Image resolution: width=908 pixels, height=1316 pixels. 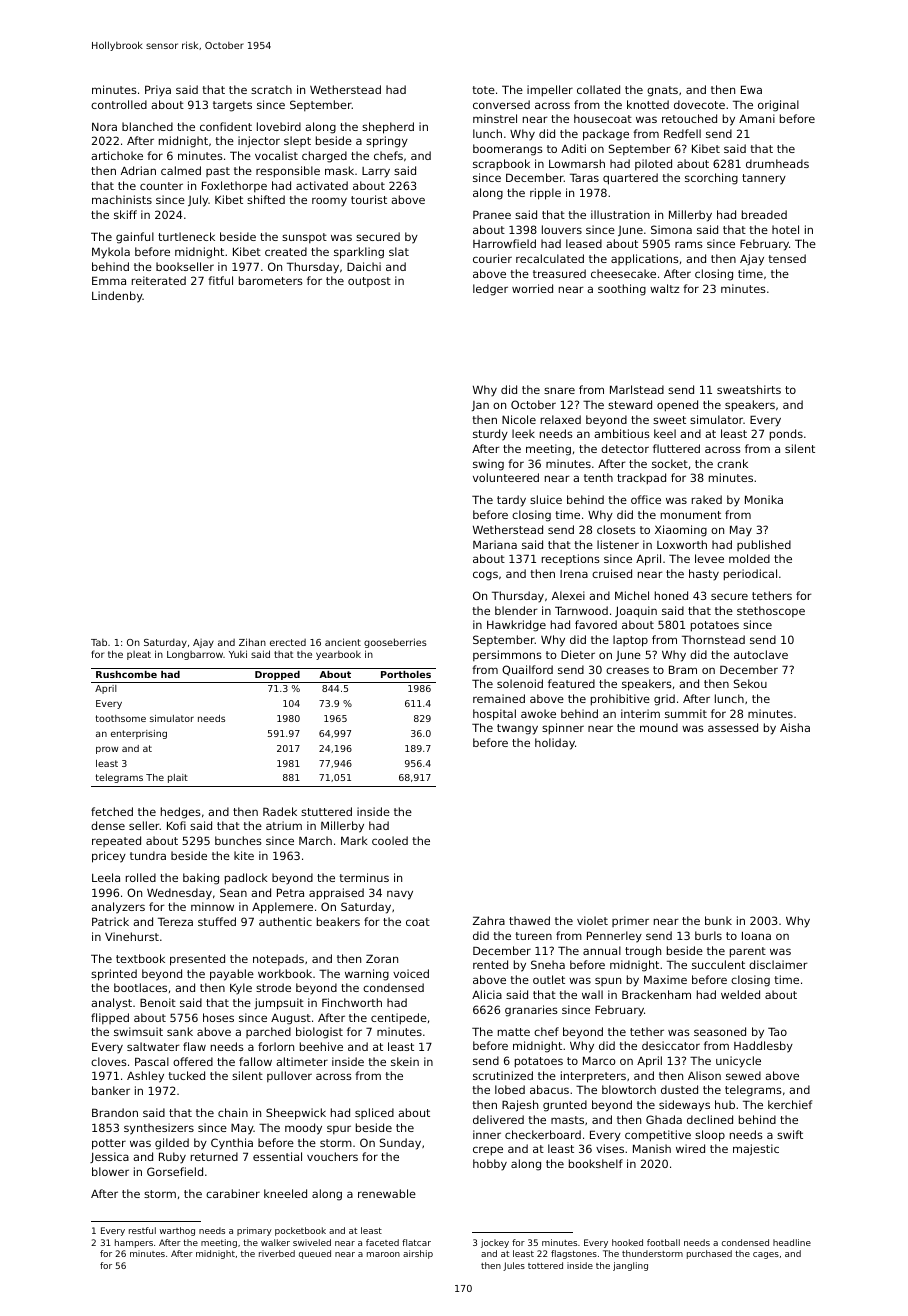 What do you see at coordinates (659, 727) in the image?
I see `mound` at bounding box center [659, 727].
